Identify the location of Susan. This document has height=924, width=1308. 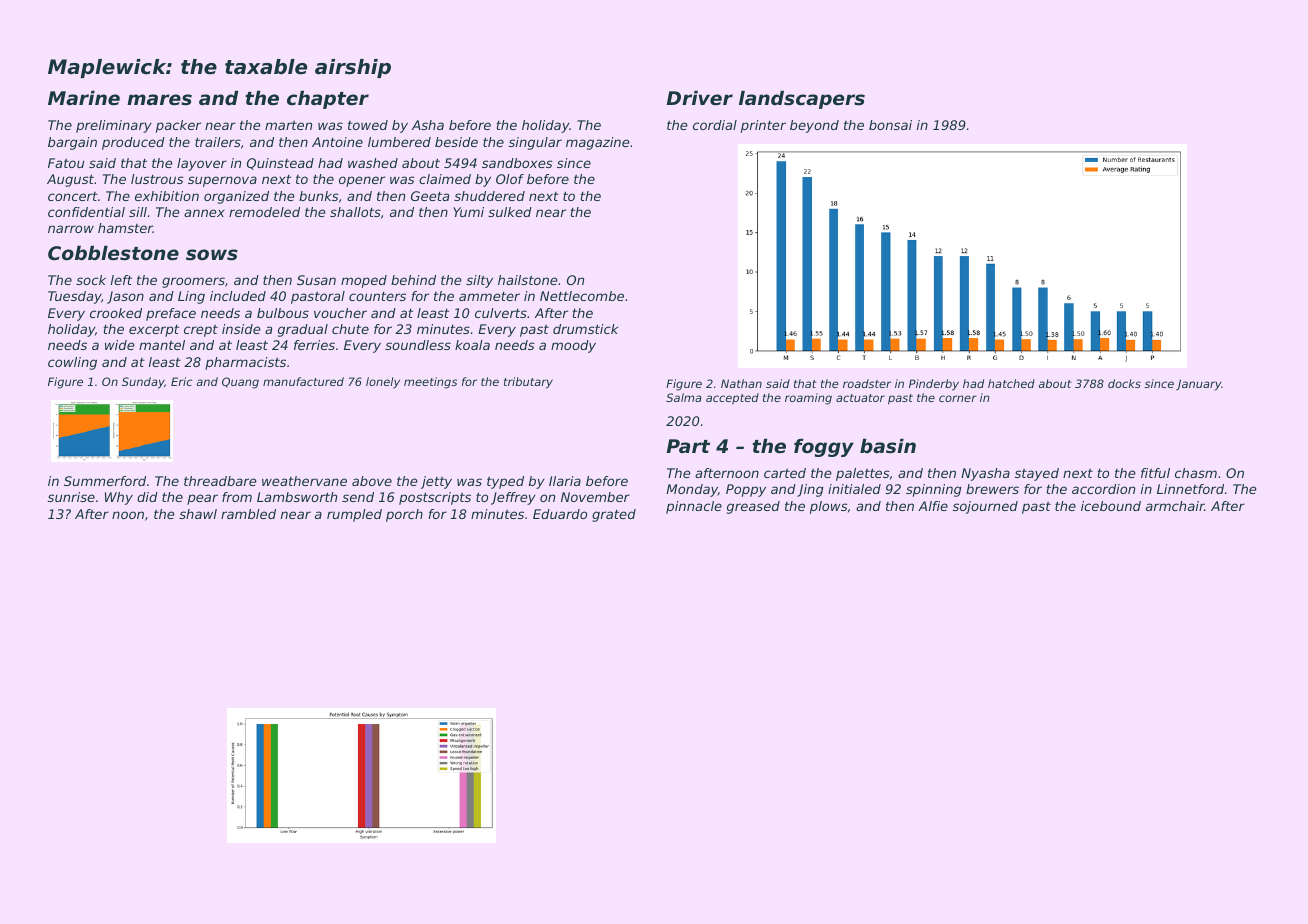
(316, 280).
